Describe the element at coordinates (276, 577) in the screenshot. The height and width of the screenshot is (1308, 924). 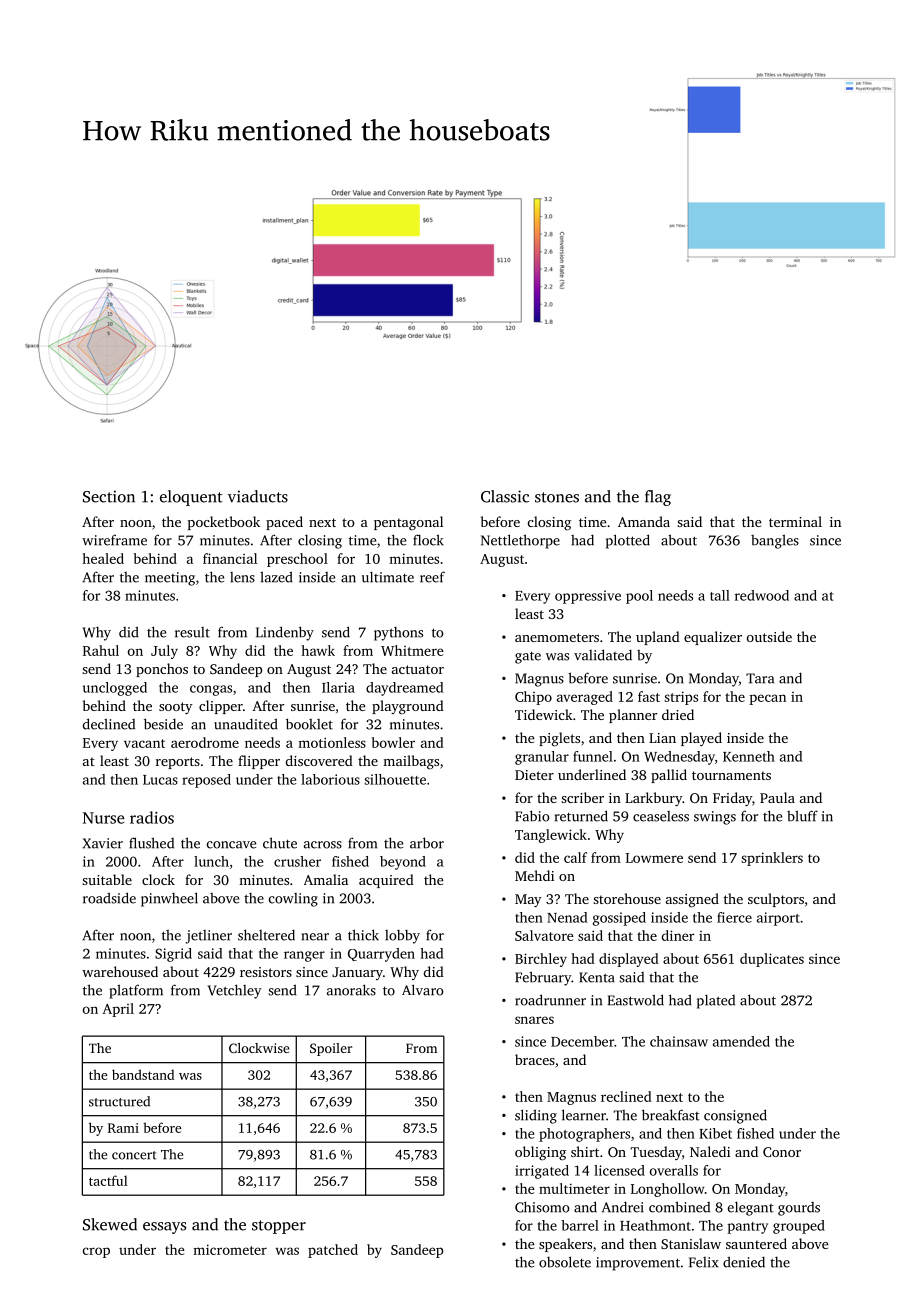
I see `lazed` at that location.
